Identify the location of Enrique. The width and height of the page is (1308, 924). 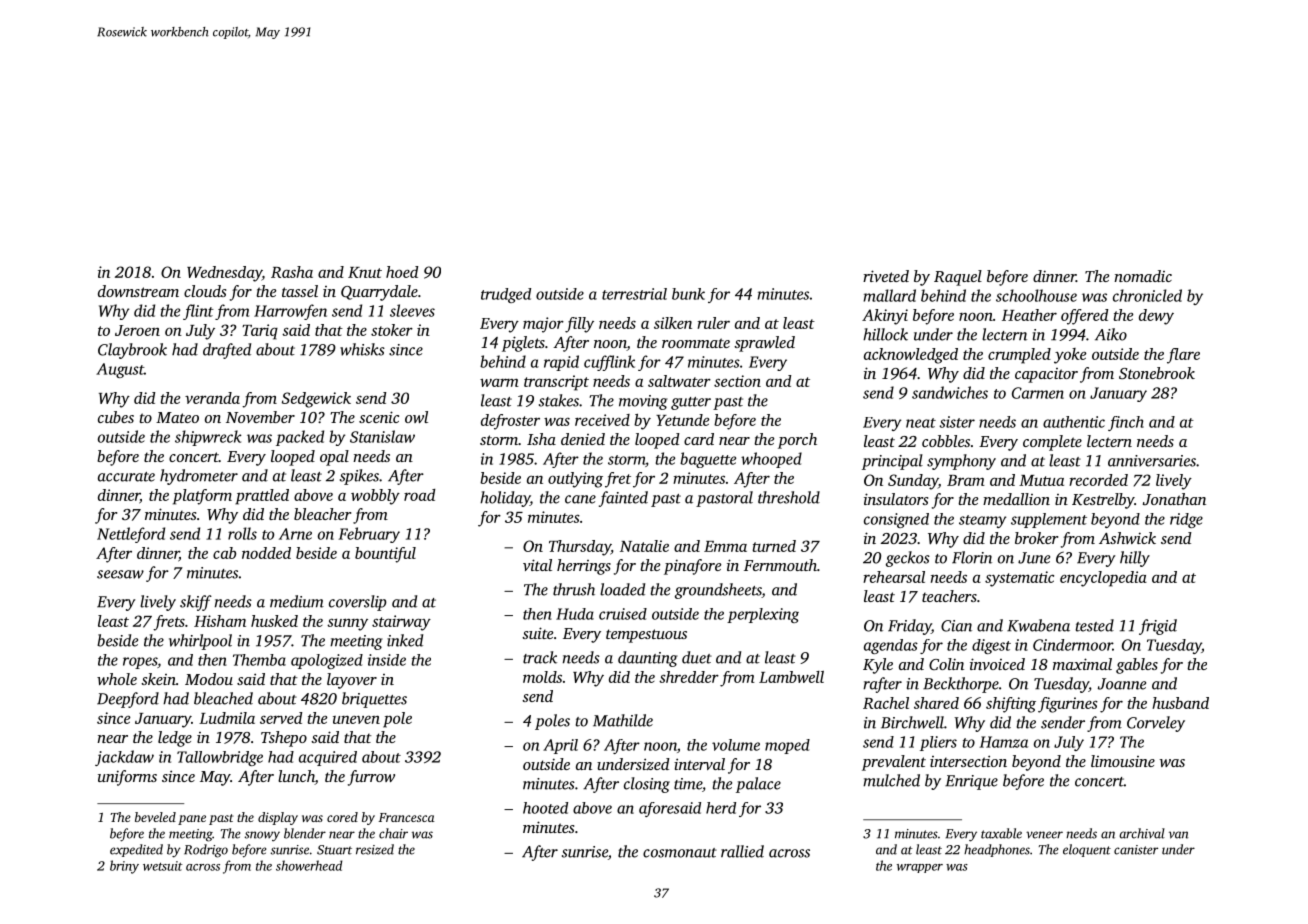
(971, 782).
